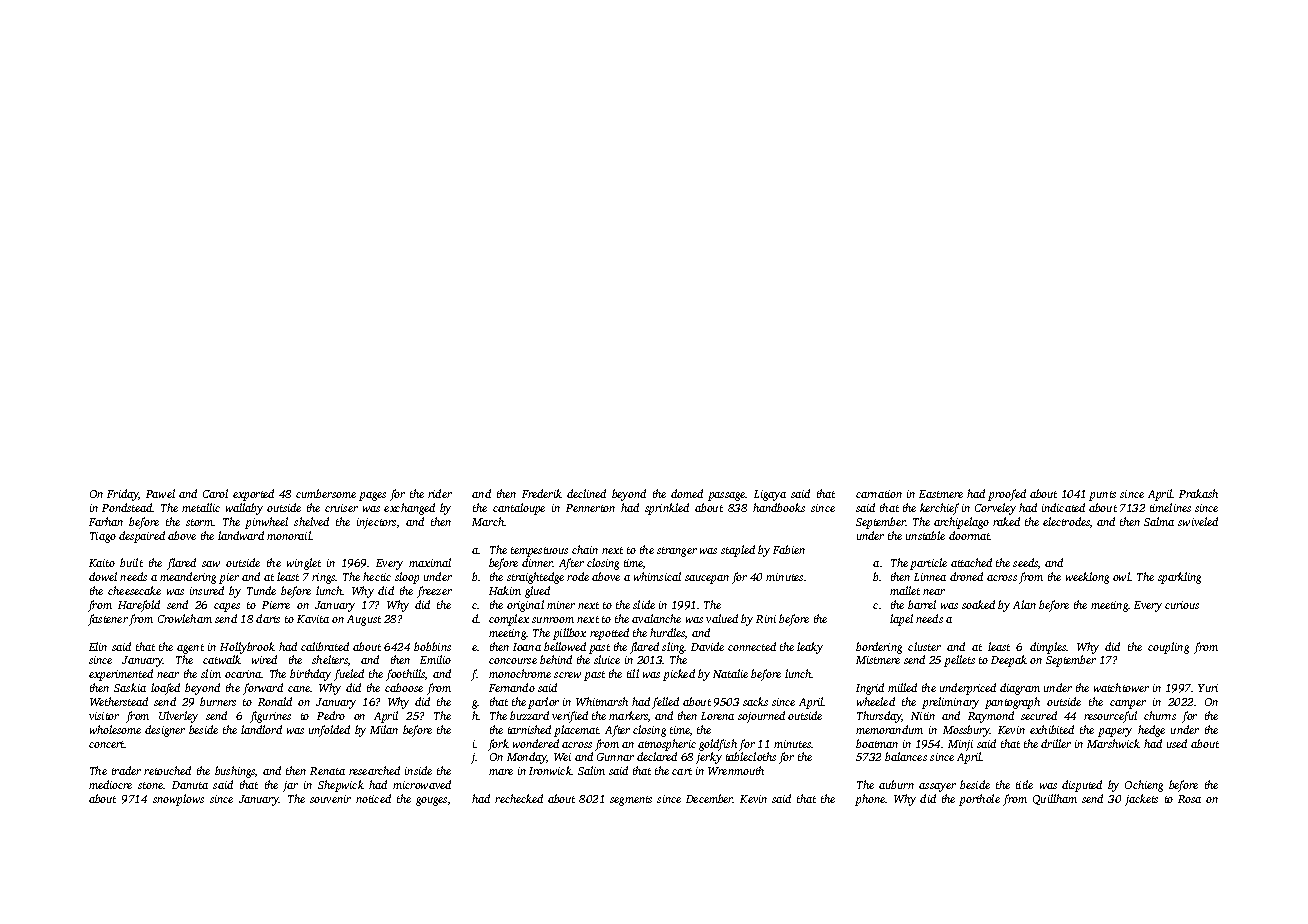 This screenshot has height=924, width=1308. Describe the element at coordinates (134, 590) in the screenshot. I see `cheesecake` at that location.
